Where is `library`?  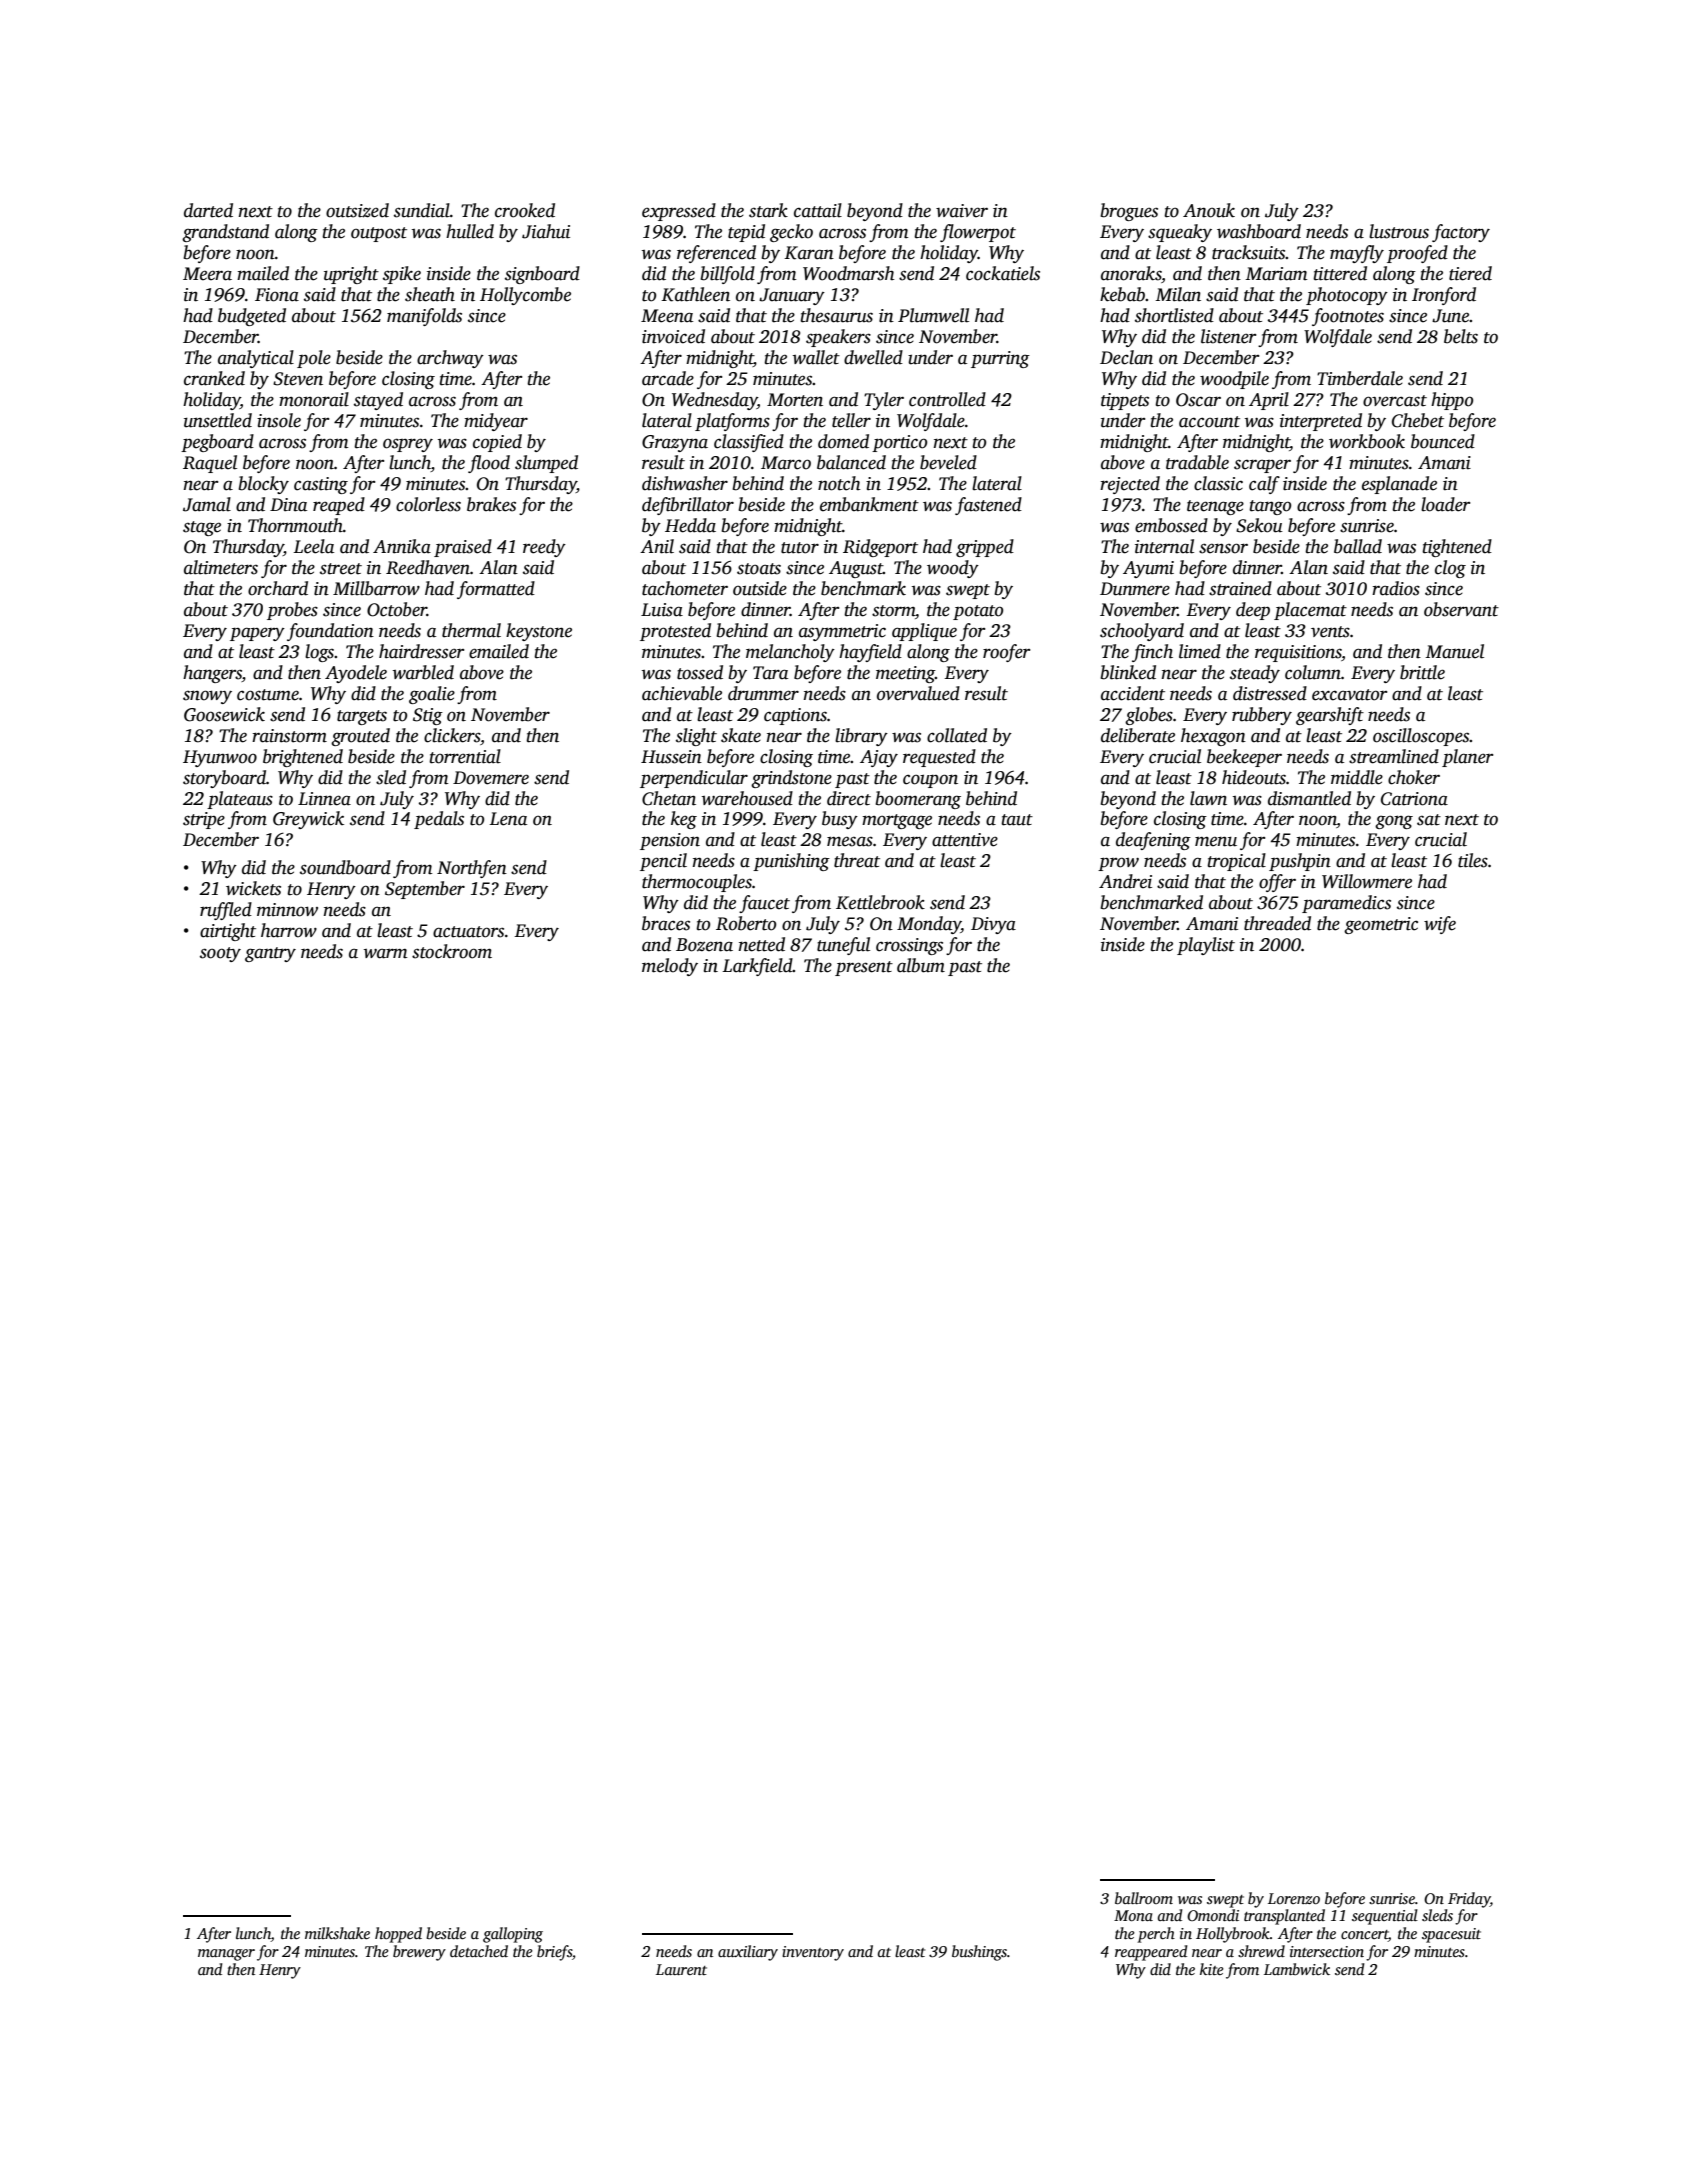 library is located at coordinates (861, 737).
